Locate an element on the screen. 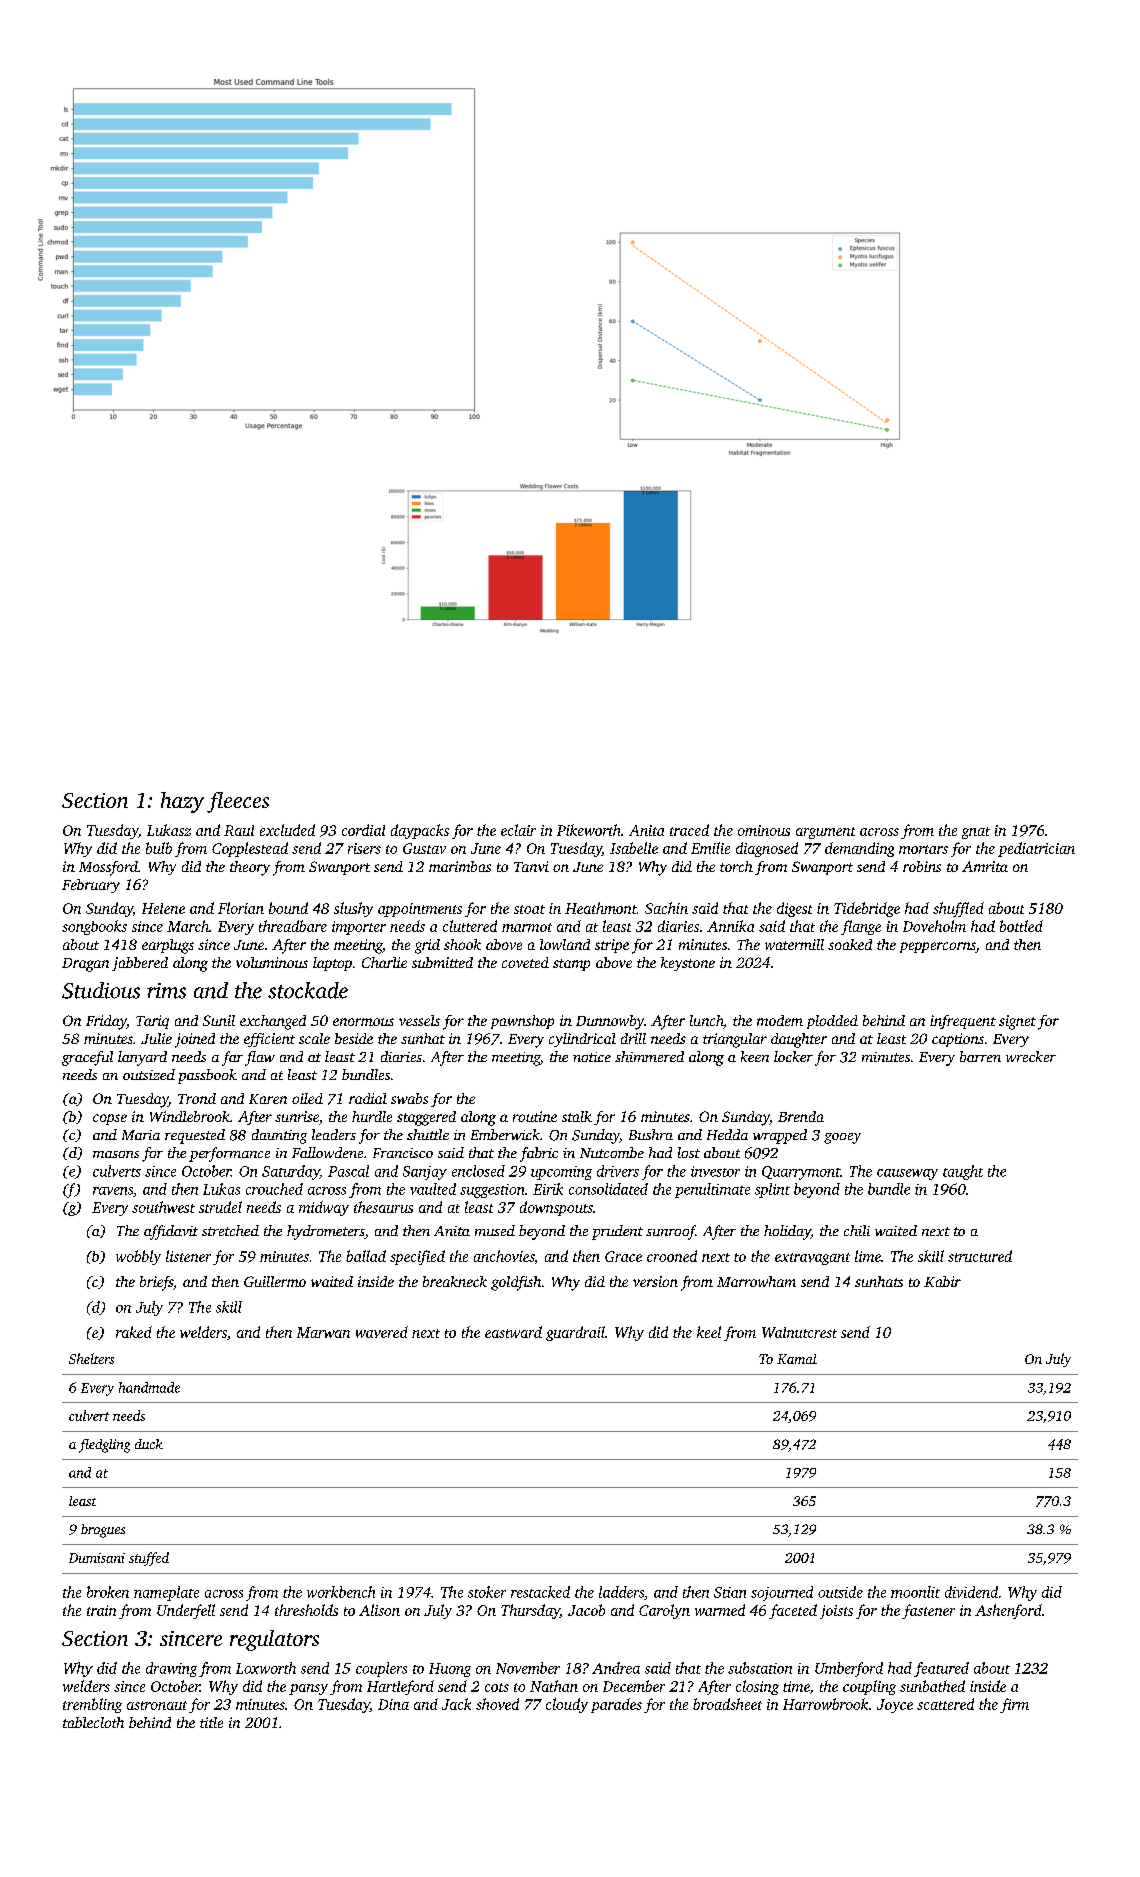 This screenshot has height=1877, width=1140. duck is located at coordinates (149, 1444).
